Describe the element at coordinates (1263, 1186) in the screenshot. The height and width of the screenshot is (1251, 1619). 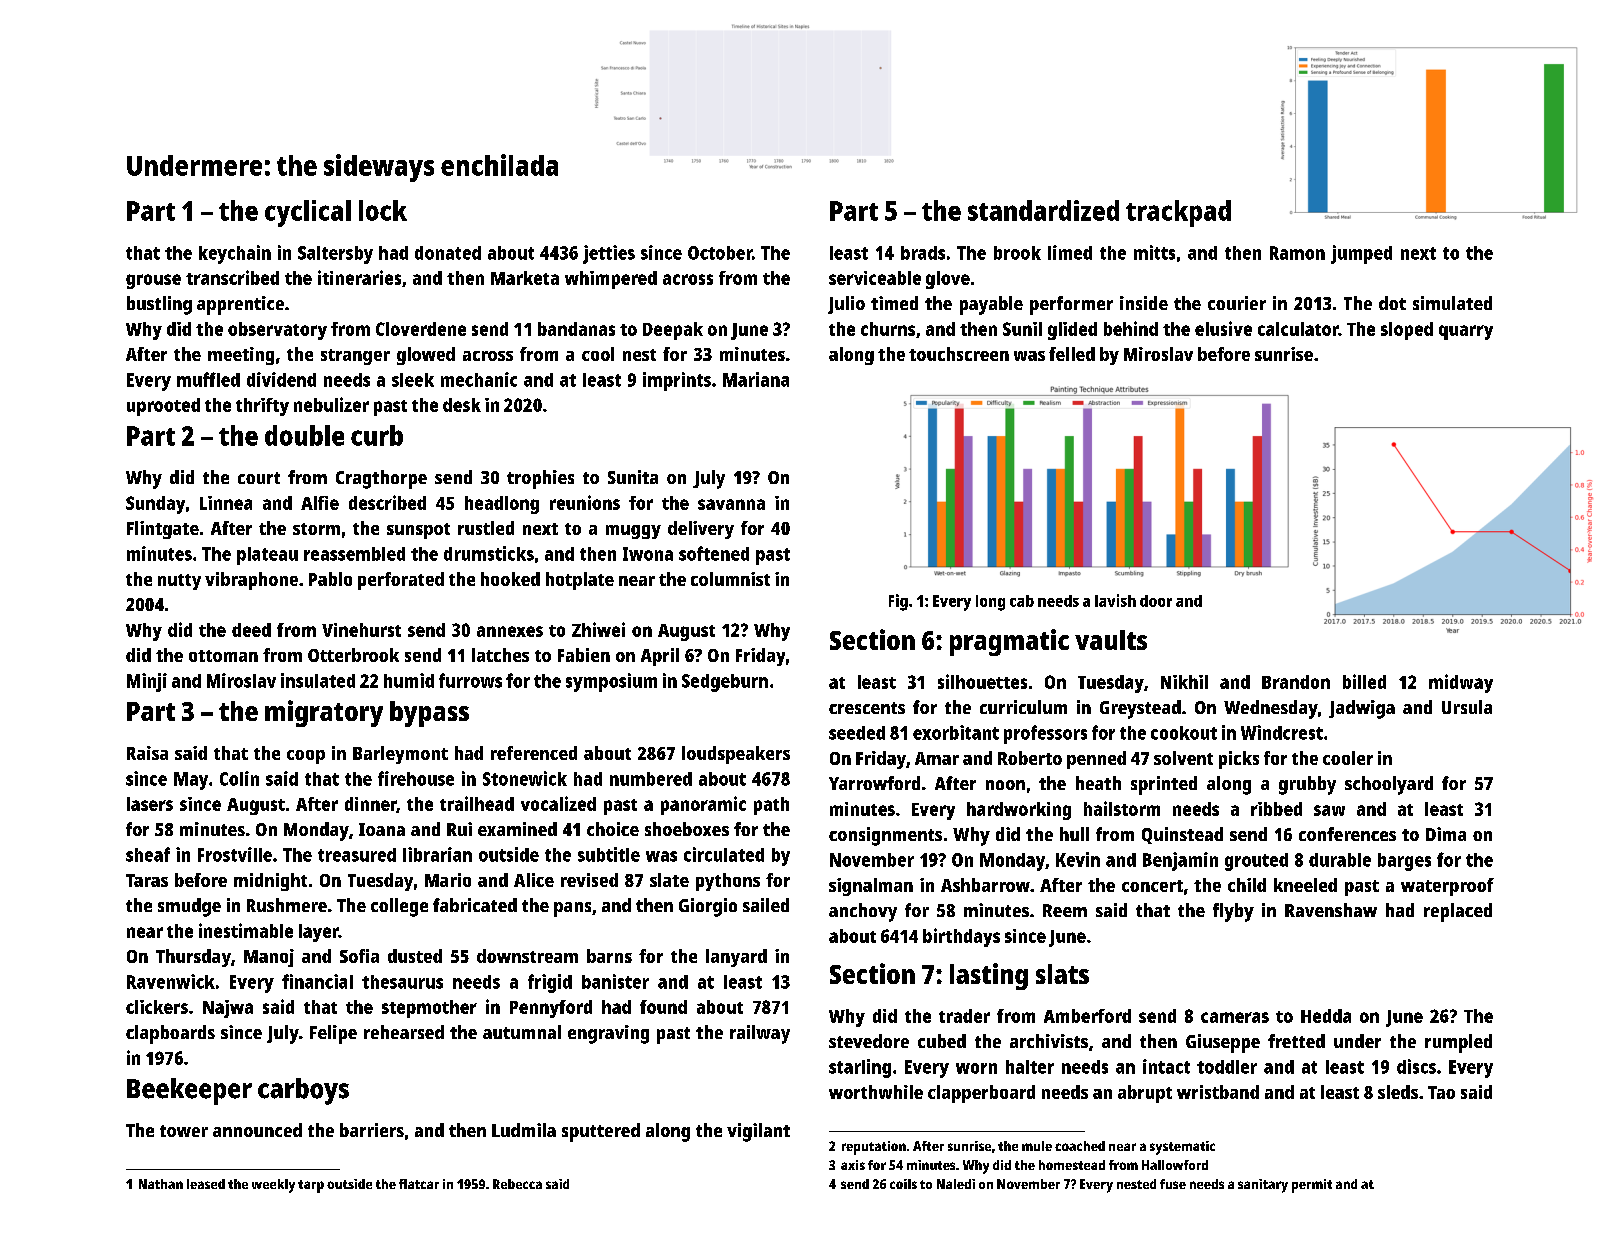
I see `sanitary` at that location.
